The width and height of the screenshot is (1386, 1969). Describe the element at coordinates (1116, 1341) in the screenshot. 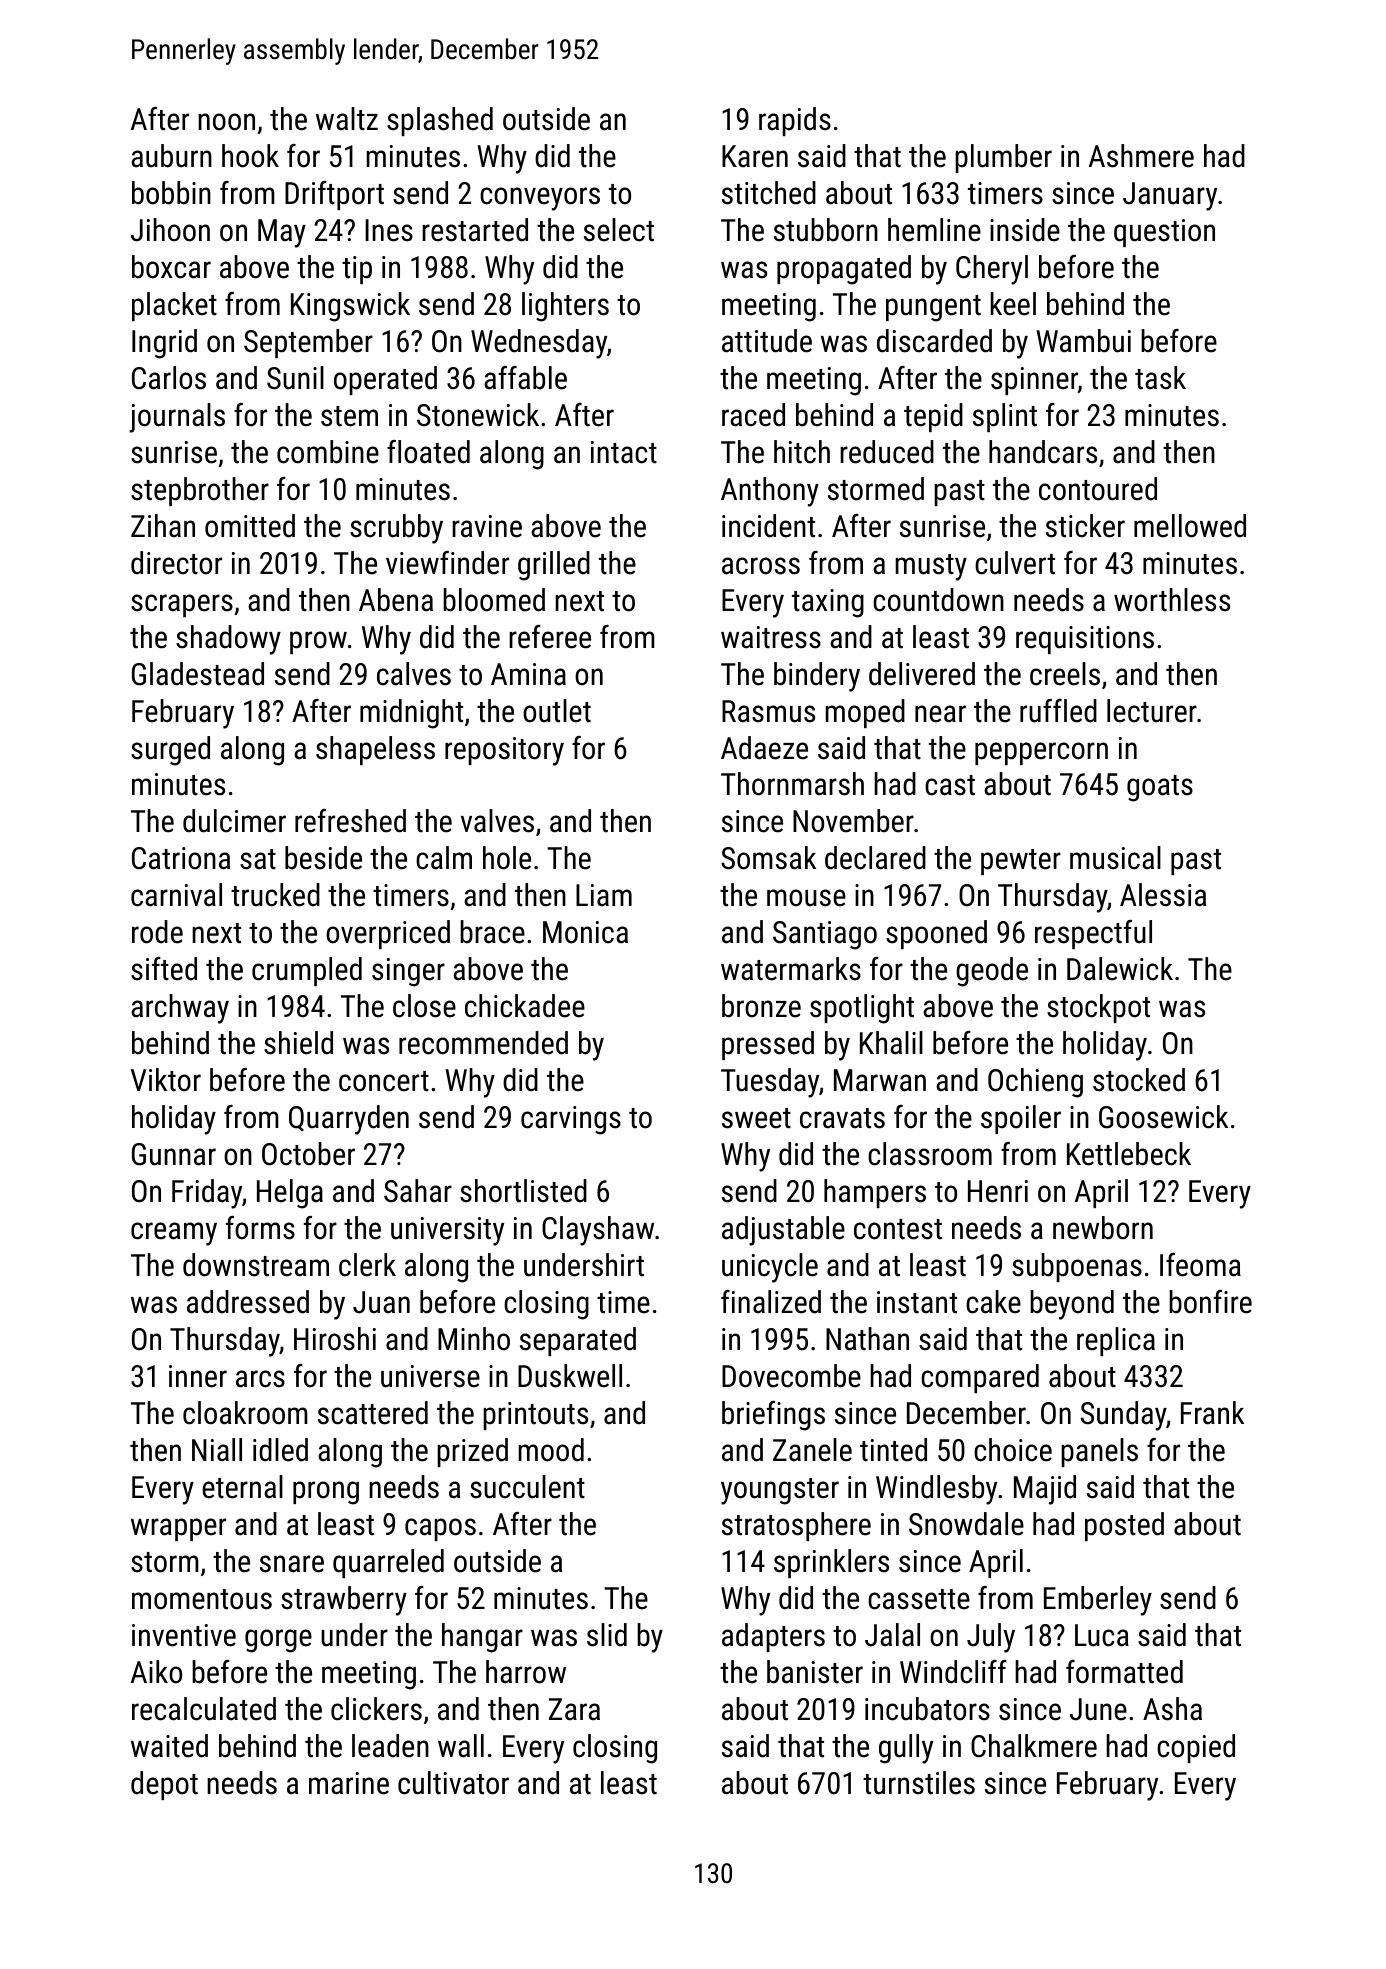

I see `replica` at that location.
